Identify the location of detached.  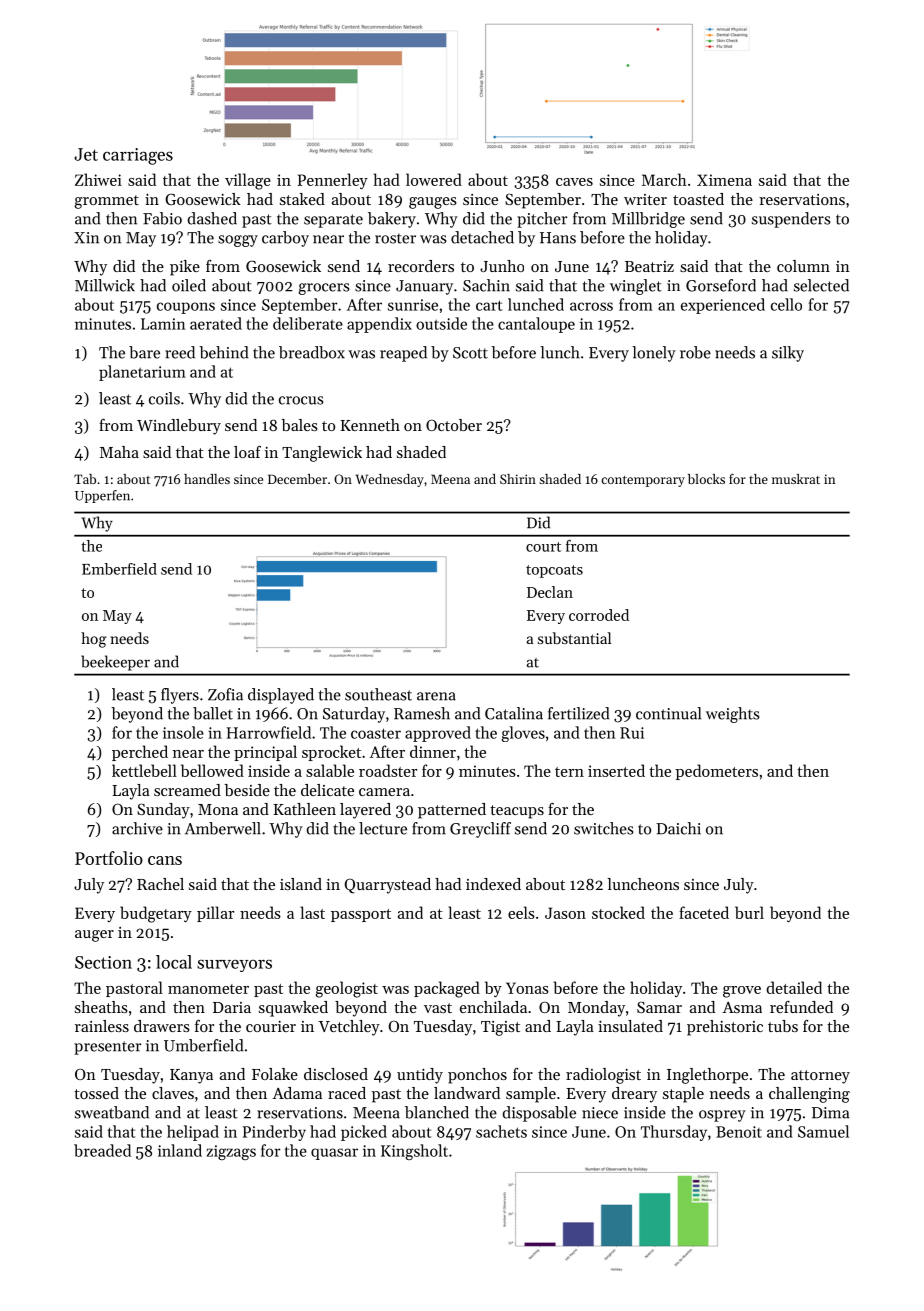
(482, 237).
